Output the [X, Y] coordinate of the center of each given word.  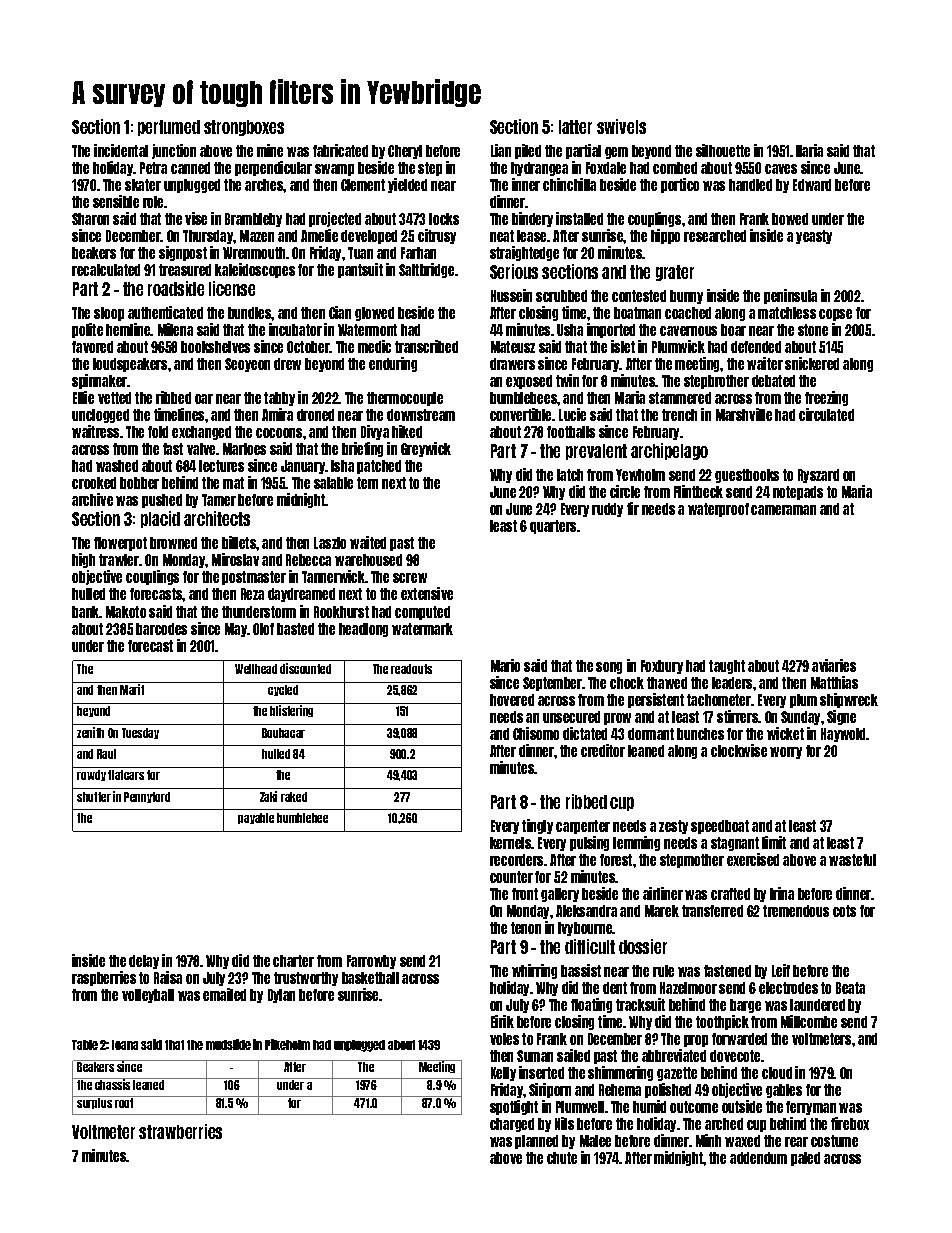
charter [293, 961]
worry [786, 753]
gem [616, 153]
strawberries [180, 1131]
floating [591, 1005]
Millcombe [809, 1021]
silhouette [723, 150]
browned [173, 543]
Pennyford [147, 797]
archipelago [669, 451]
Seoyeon [247, 365]
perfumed [169, 128]
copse [835, 315]
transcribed [426, 346]
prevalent [596, 452]
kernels [511, 843]
